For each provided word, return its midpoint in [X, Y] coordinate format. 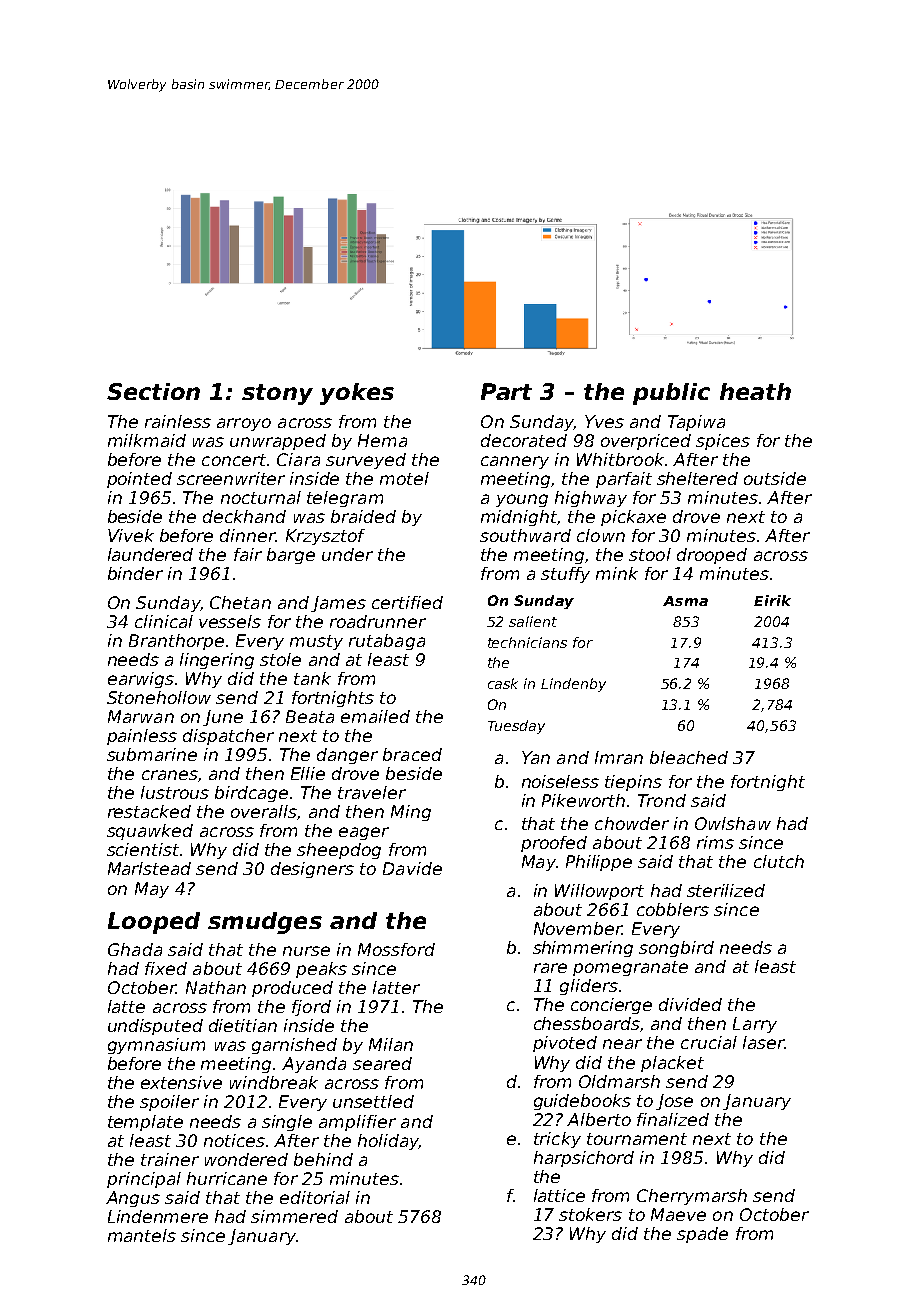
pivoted [565, 1044]
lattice [559, 1195]
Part [506, 391]
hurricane [227, 1178]
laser [763, 1042]
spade [702, 1235]
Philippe [599, 863]
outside [775, 478]
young [522, 500]
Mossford [396, 949]
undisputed [155, 1027]
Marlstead [149, 868]
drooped [712, 556]
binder [135, 573]
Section [153, 391]
